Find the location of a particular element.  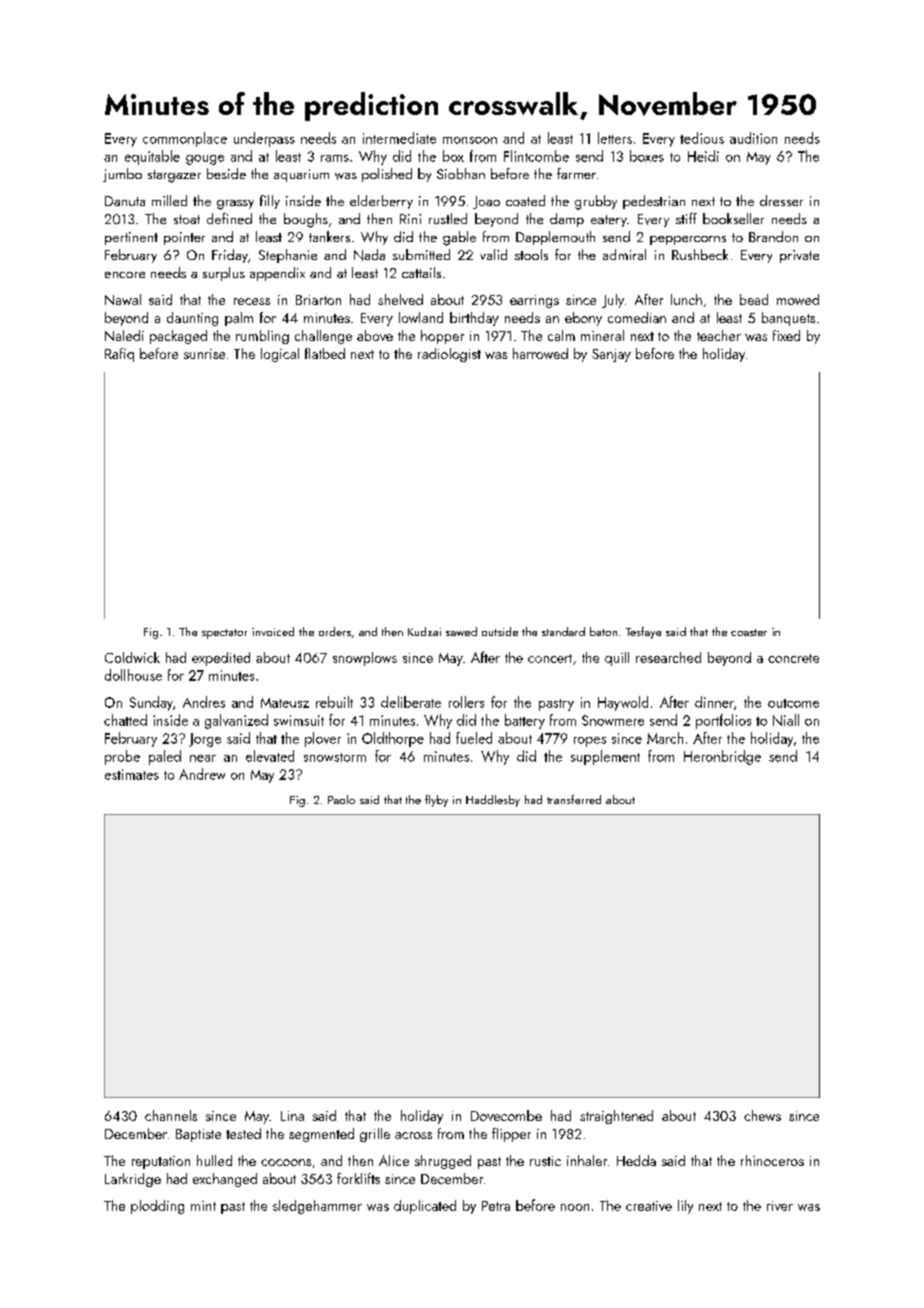

Heronbridge is located at coordinates (722, 757).
